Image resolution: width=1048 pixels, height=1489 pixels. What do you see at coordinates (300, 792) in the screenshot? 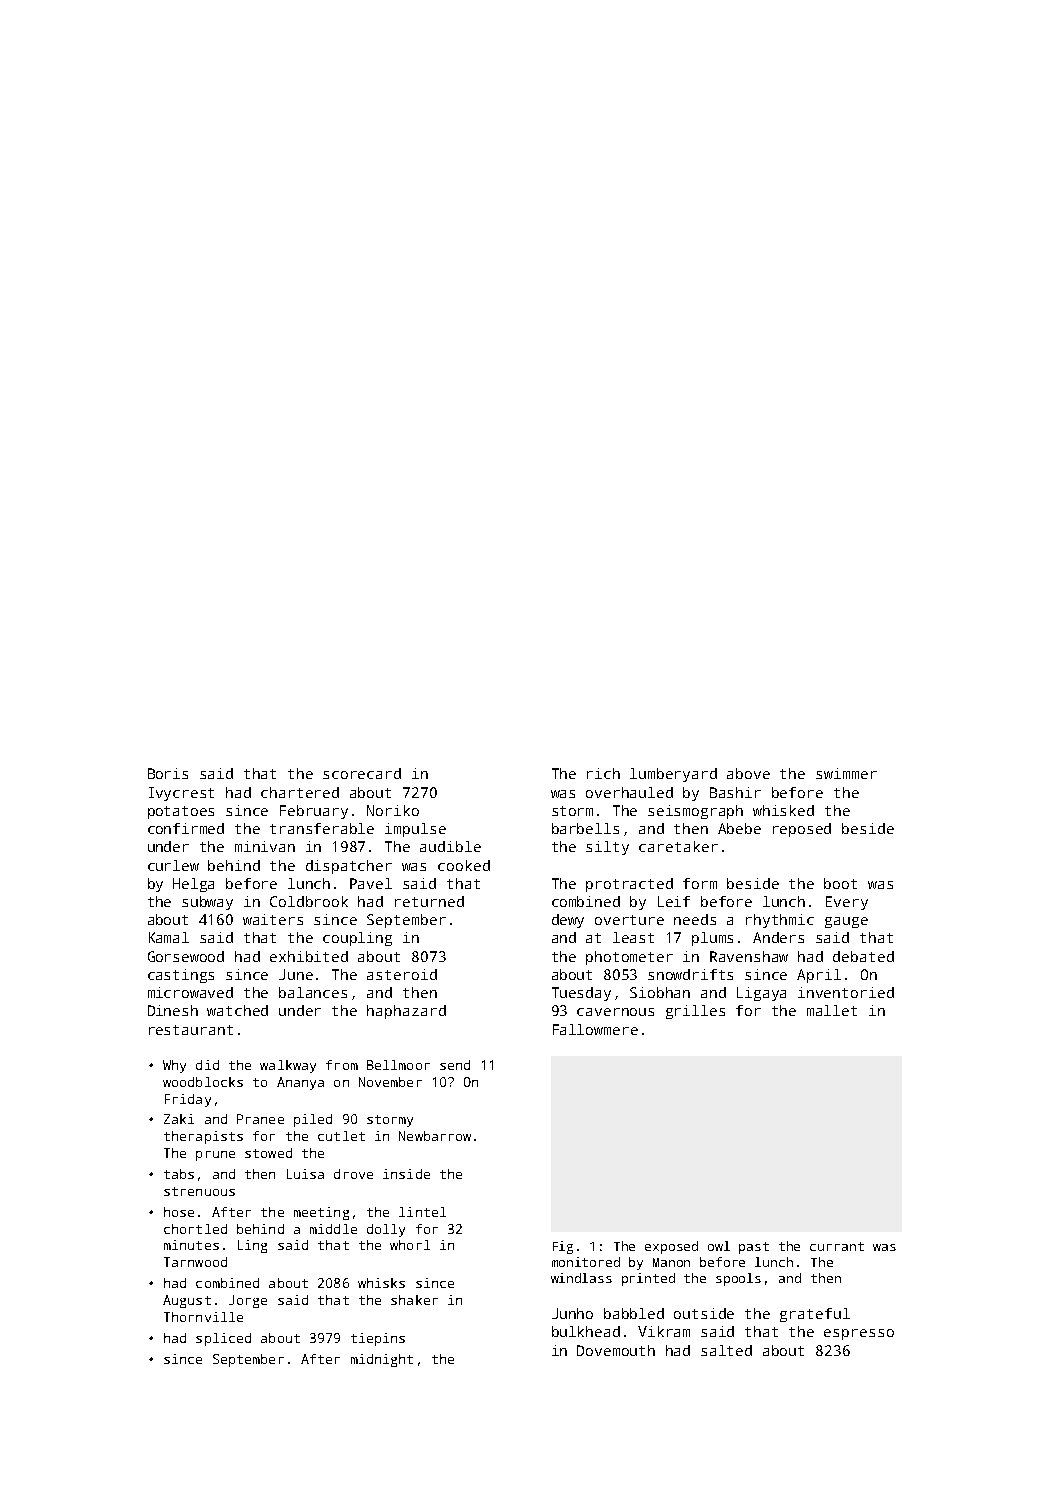
I see `chartered` at bounding box center [300, 792].
